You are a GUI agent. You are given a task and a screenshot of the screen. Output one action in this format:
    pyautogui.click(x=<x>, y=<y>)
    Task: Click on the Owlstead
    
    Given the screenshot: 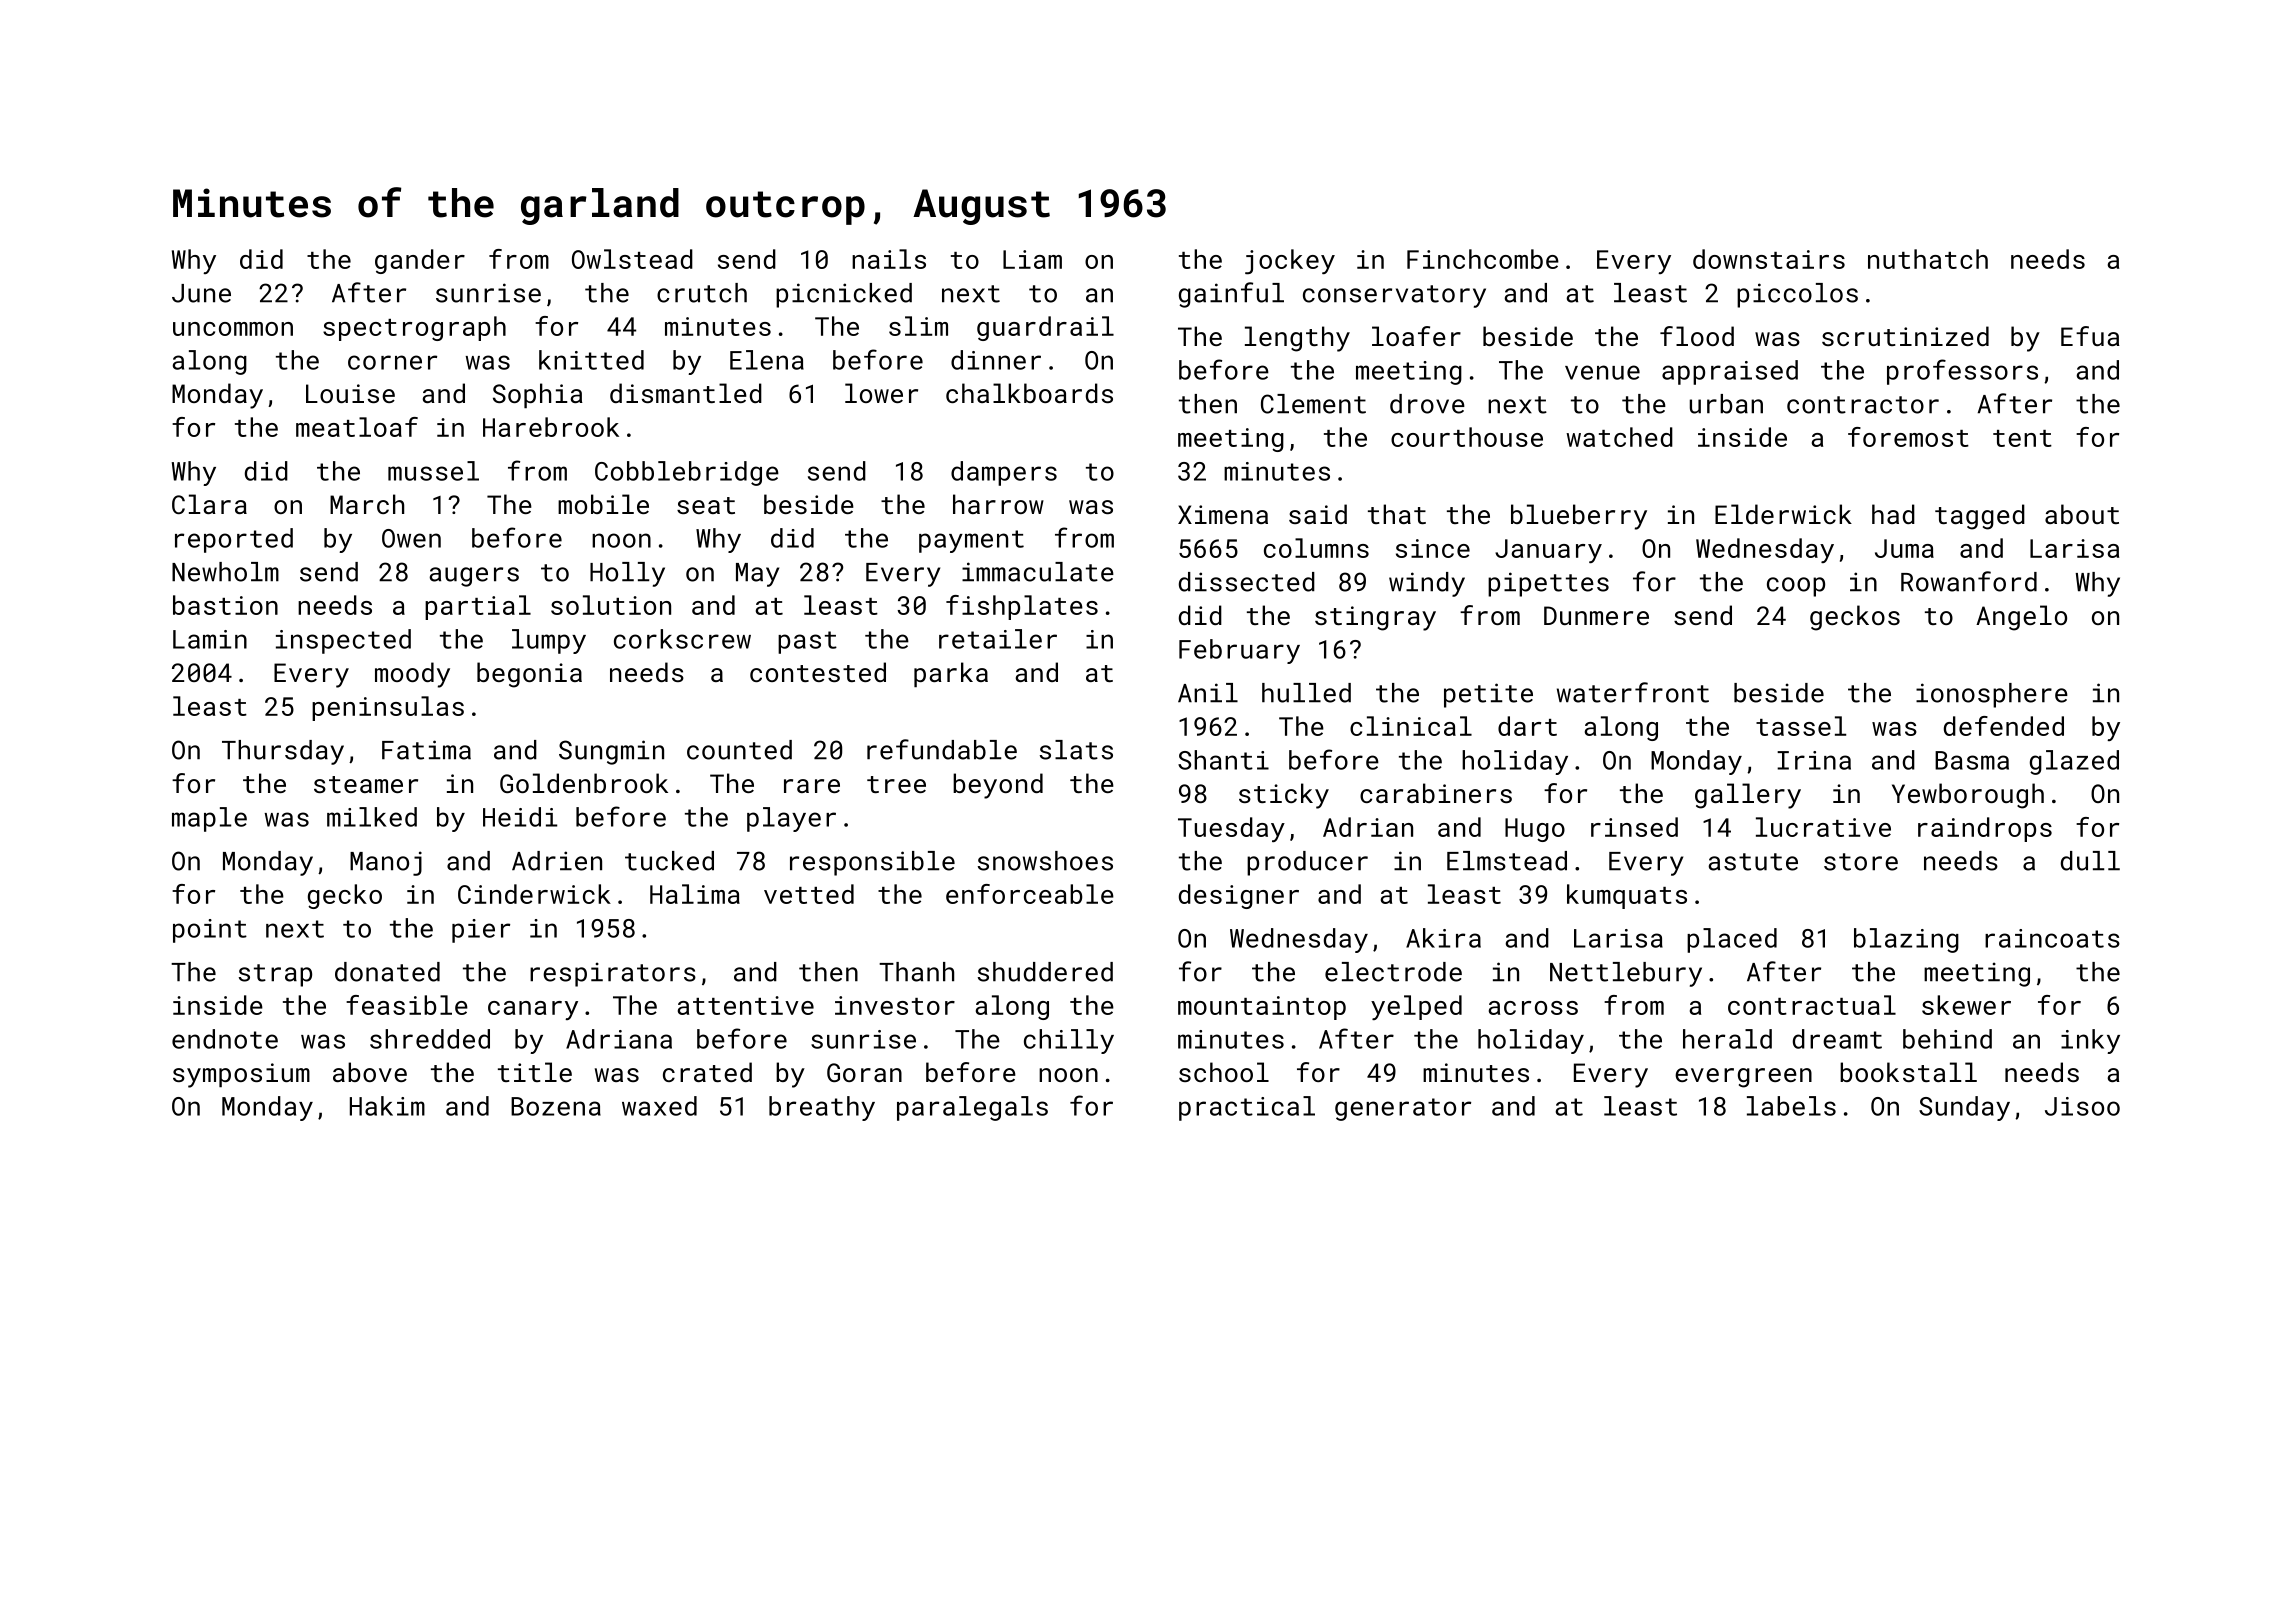 What is the action you would take?
    pyautogui.click(x=632, y=259)
